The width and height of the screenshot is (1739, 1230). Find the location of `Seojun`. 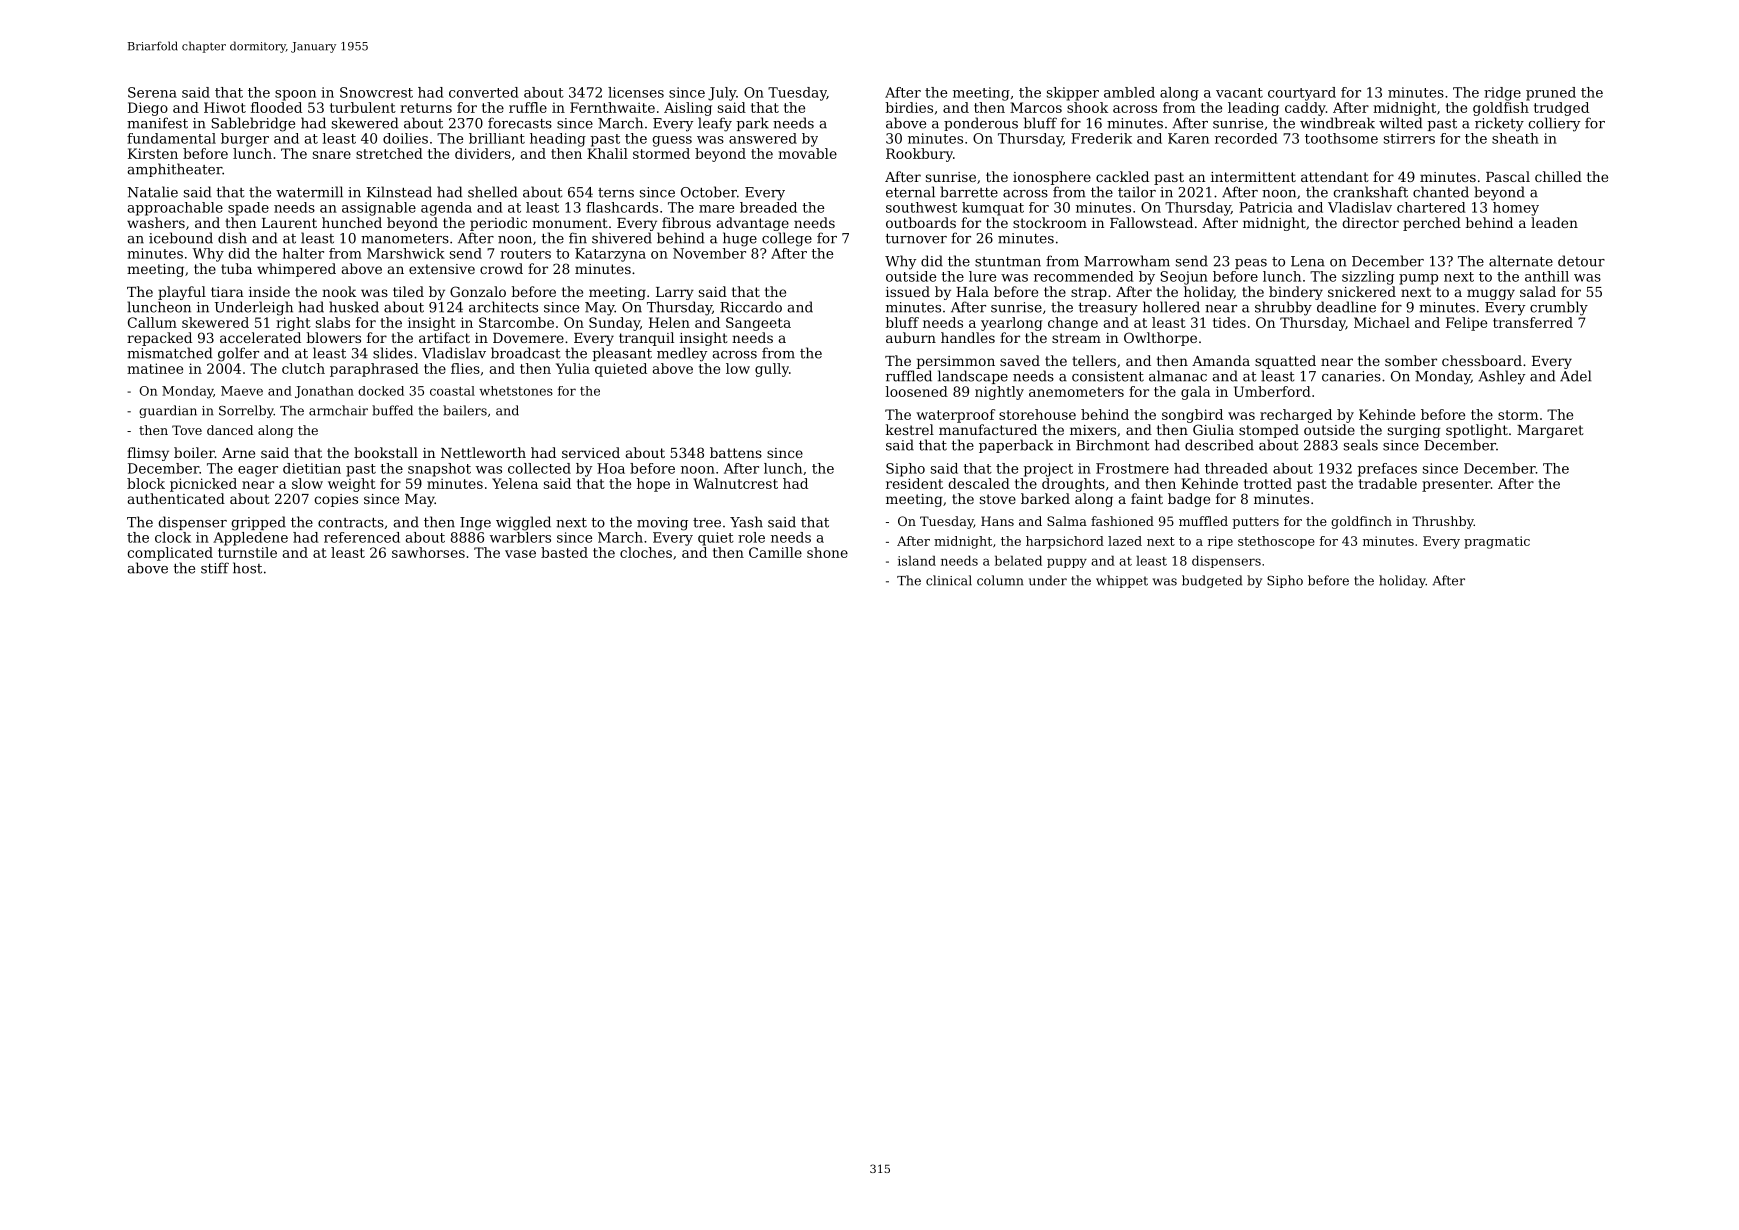

Seojun is located at coordinates (1184, 278).
